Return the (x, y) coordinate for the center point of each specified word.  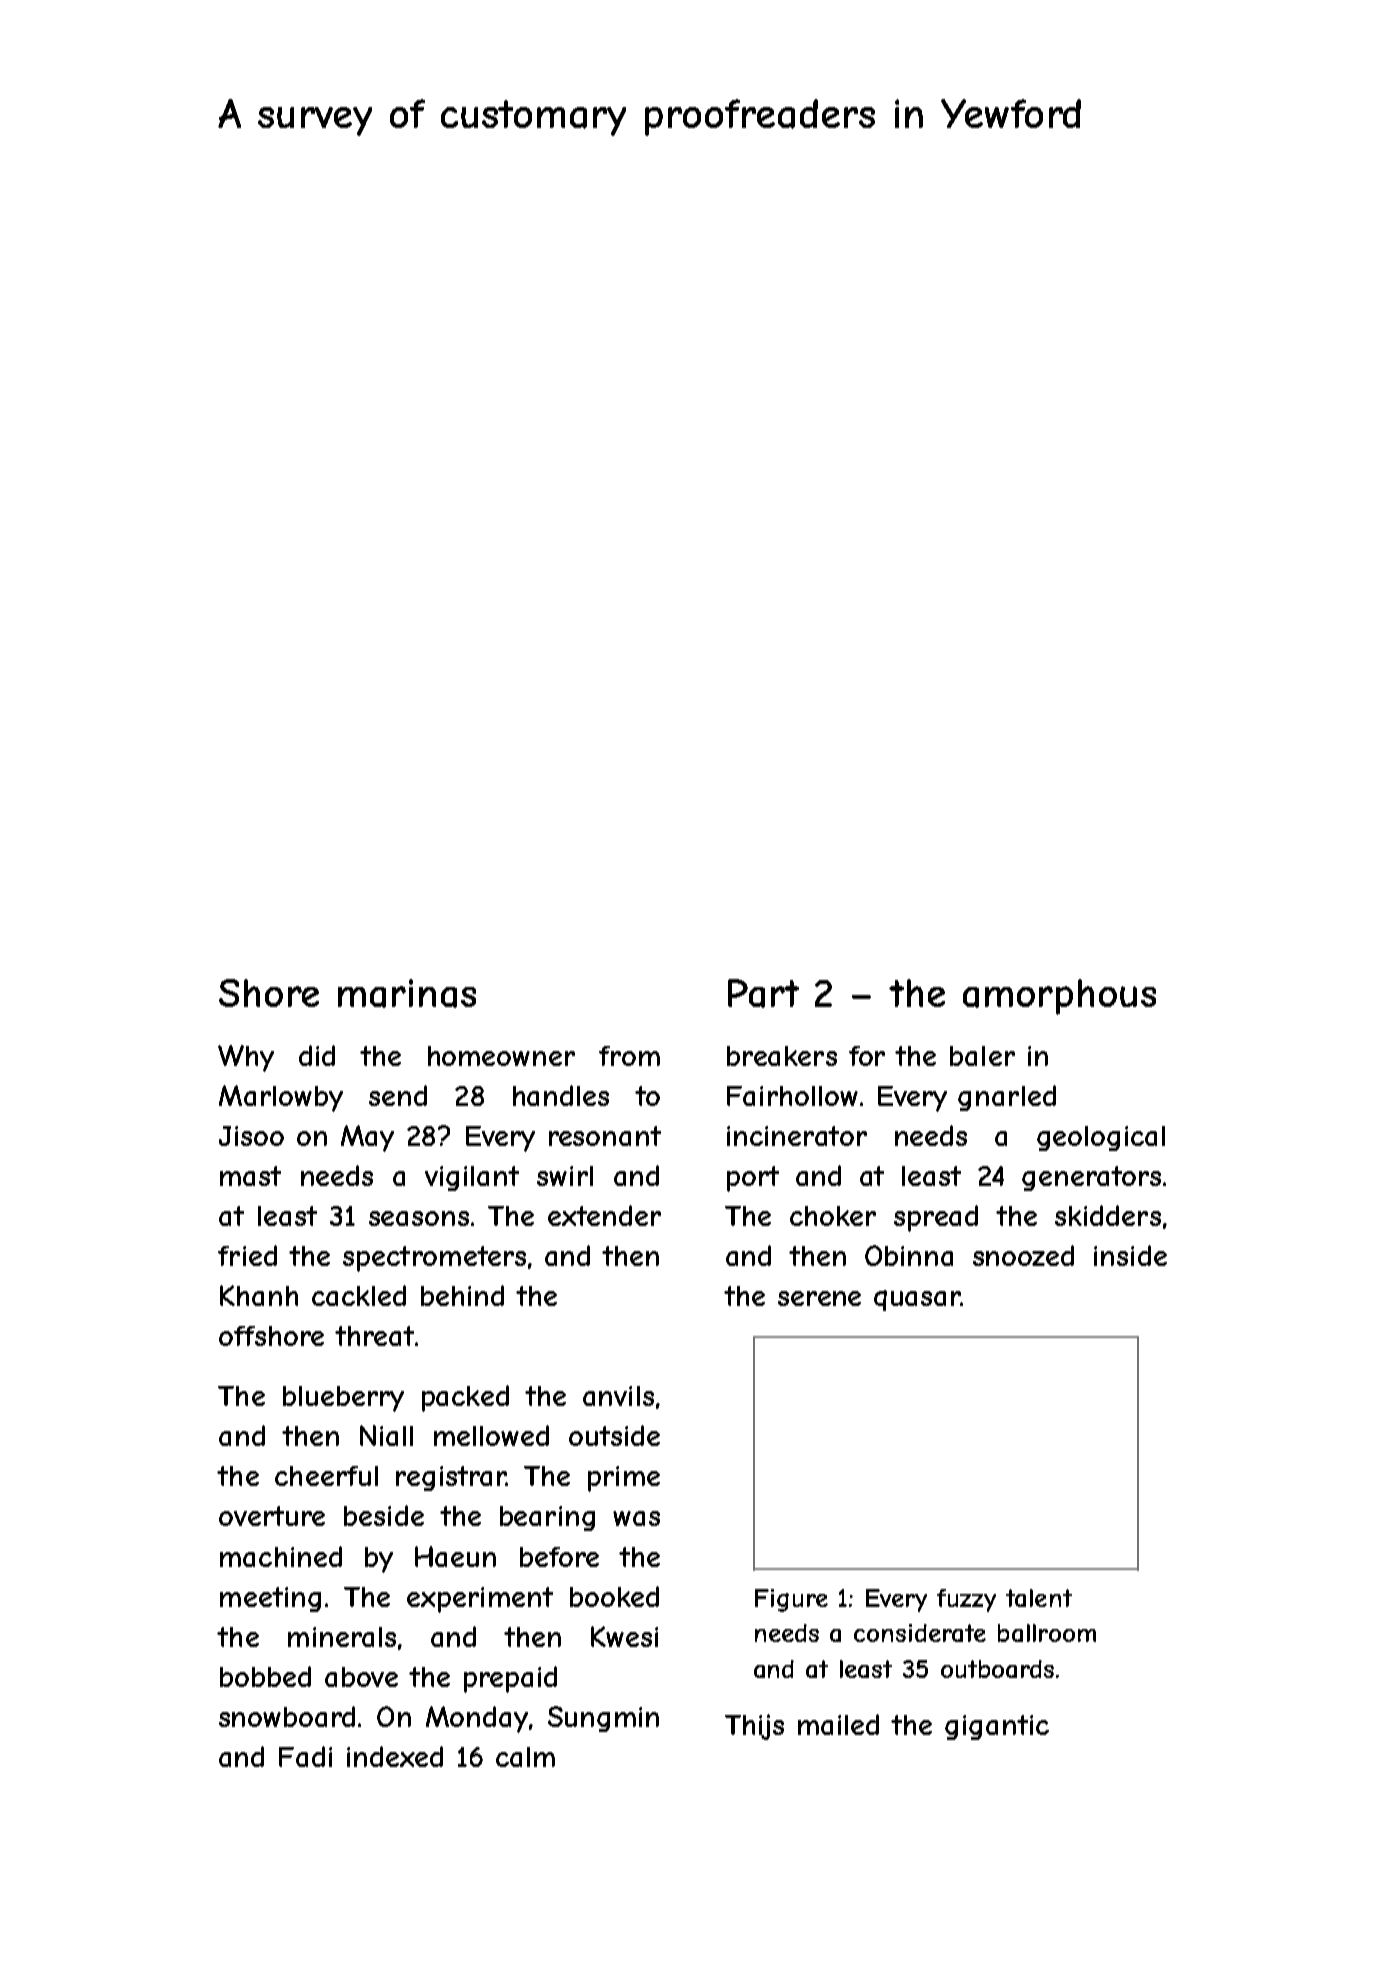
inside (1130, 1255)
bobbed (265, 1676)
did (317, 1055)
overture (272, 1516)
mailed (838, 1724)
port (753, 1179)
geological (1101, 1138)
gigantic (997, 1727)
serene (819, 1298)
